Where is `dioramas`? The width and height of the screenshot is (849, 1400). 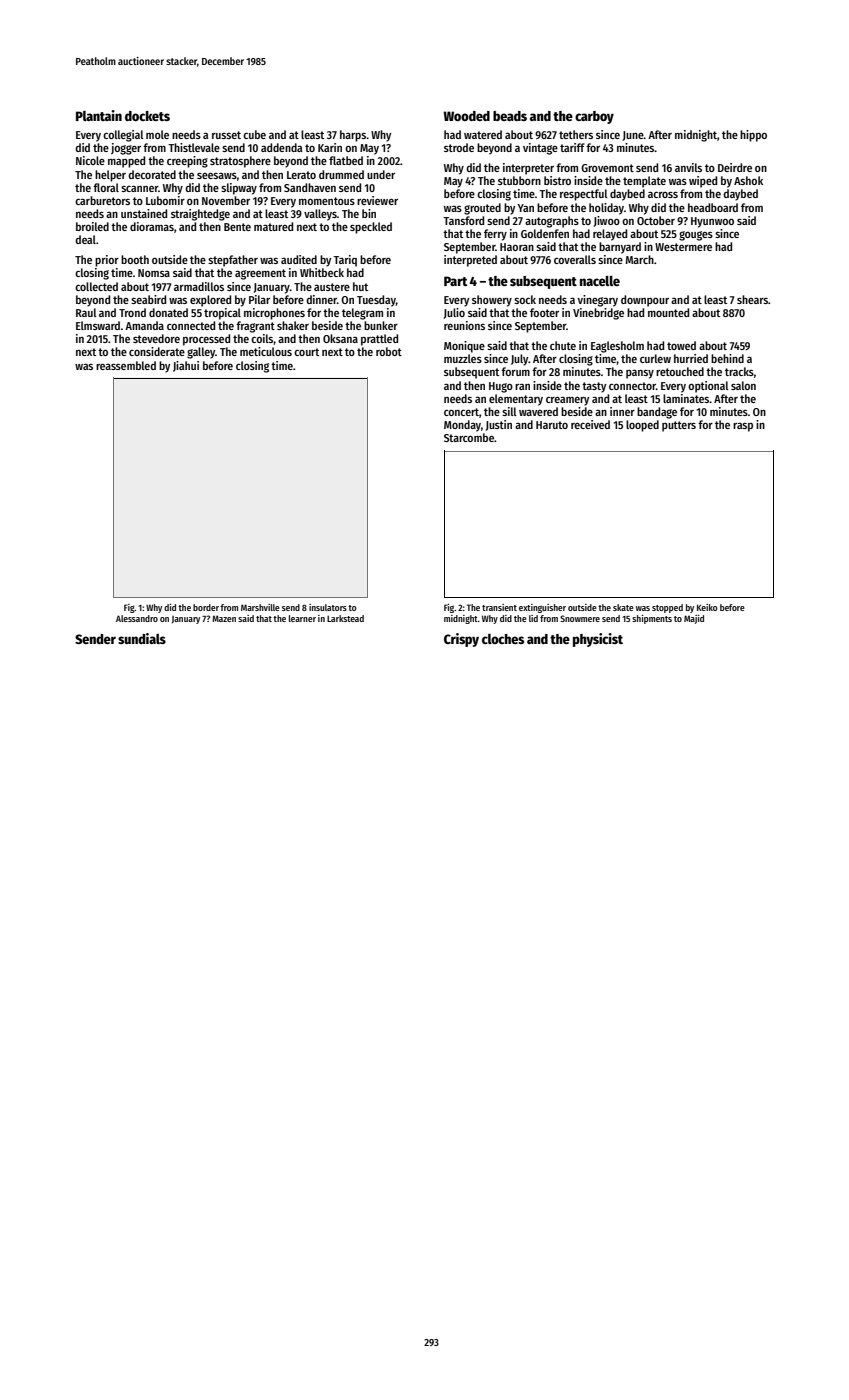 dioramas is located at coordinates (152, 226).
